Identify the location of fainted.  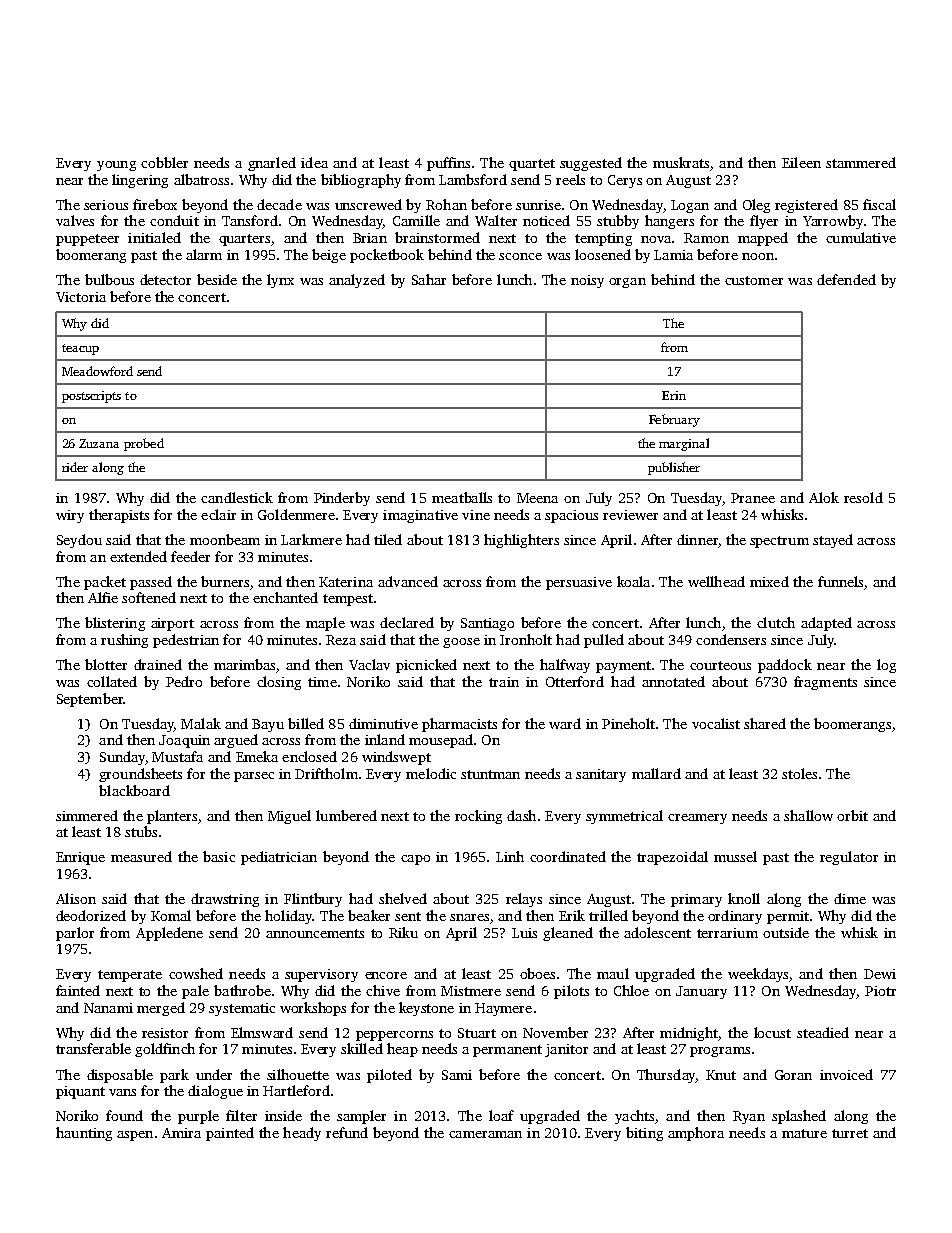
(78, 990).
